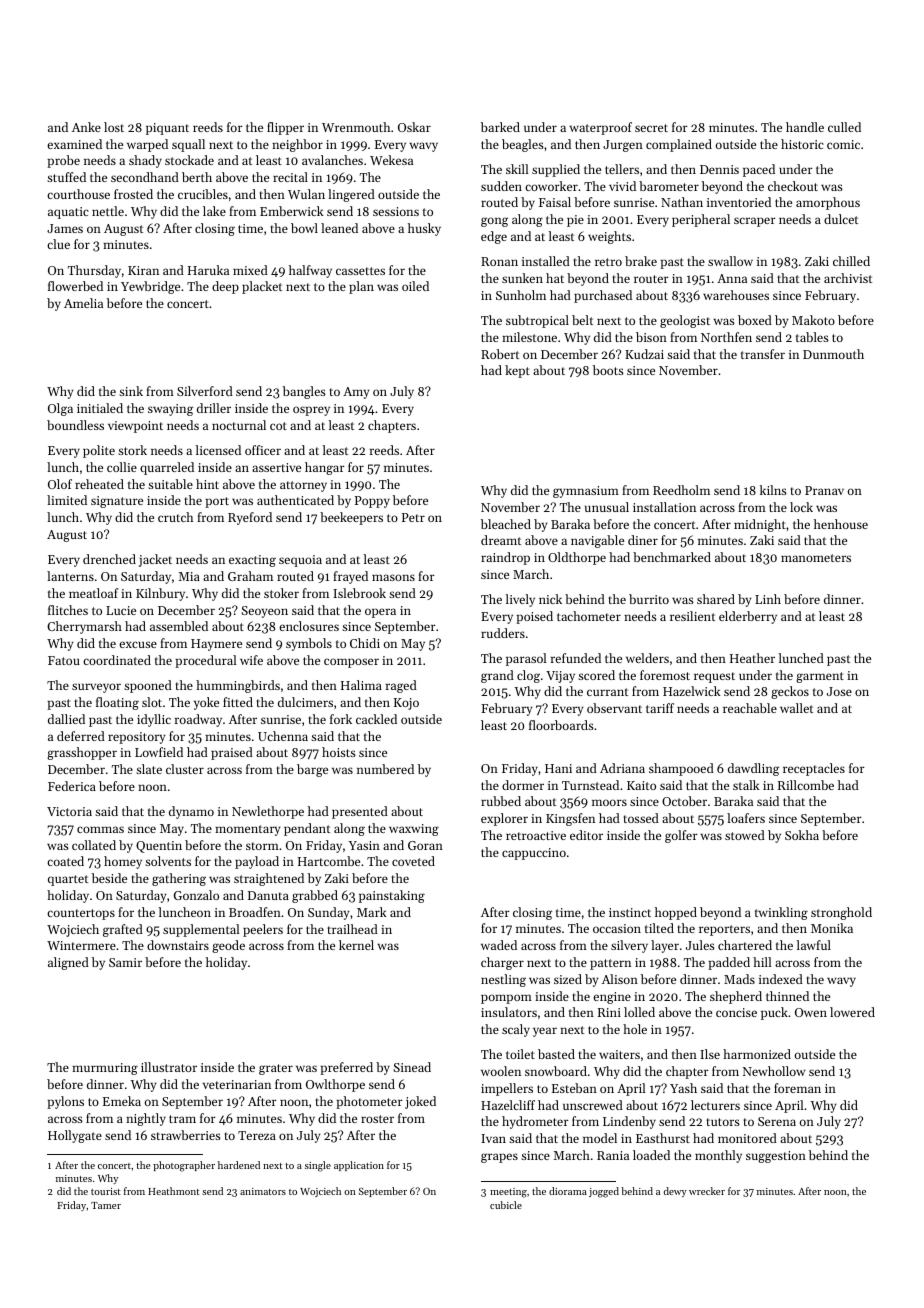  What do you see at coordinates (839, 691) in the screenshot?
I see `Jose` at bounding box center [839, 691].
